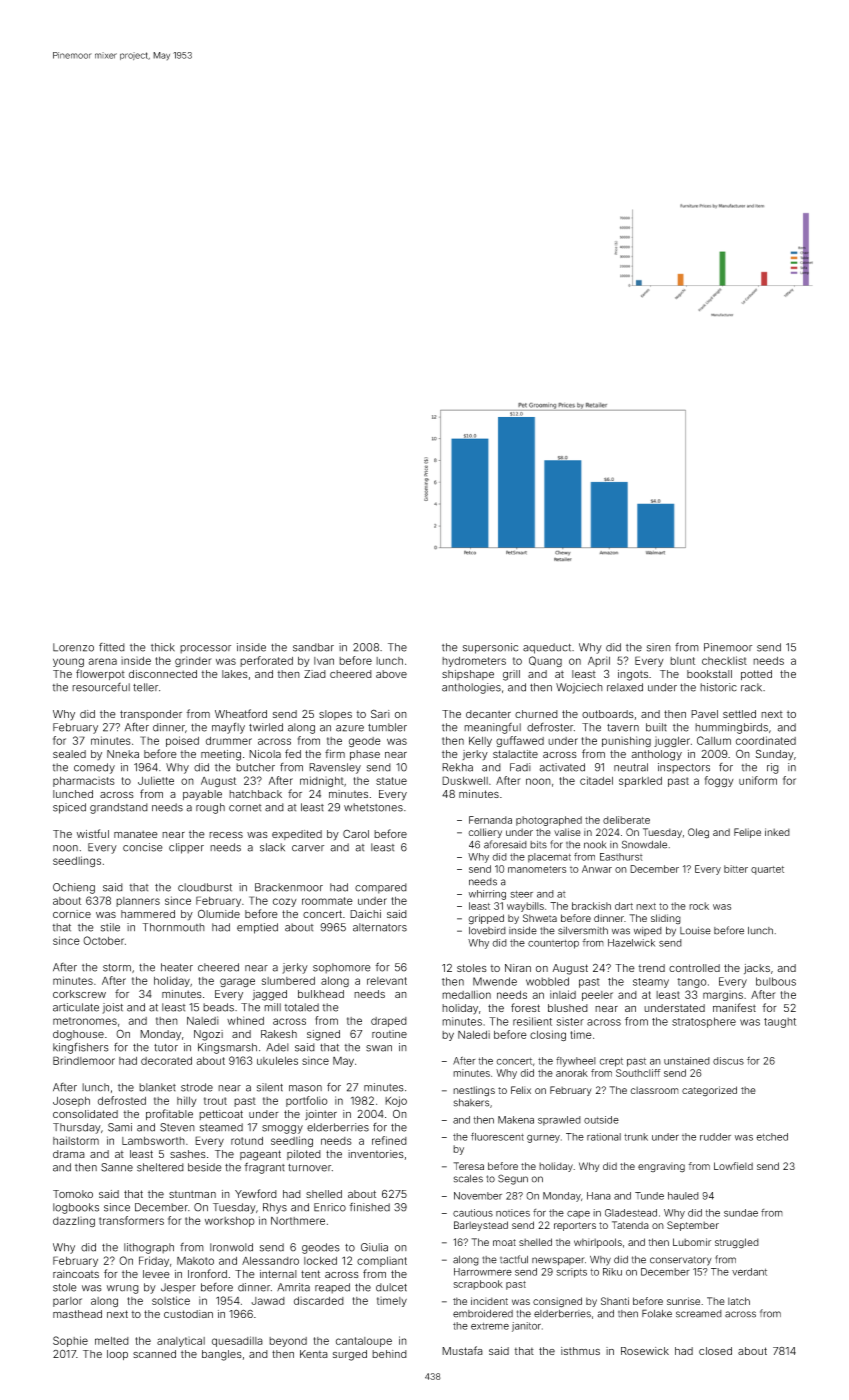 Image resolution: width=849 pixels, height=1400 pixels. What do you see at coordinates (202, 795) in the screenshot?
I see `payable` at bounding box center [202, 795].
